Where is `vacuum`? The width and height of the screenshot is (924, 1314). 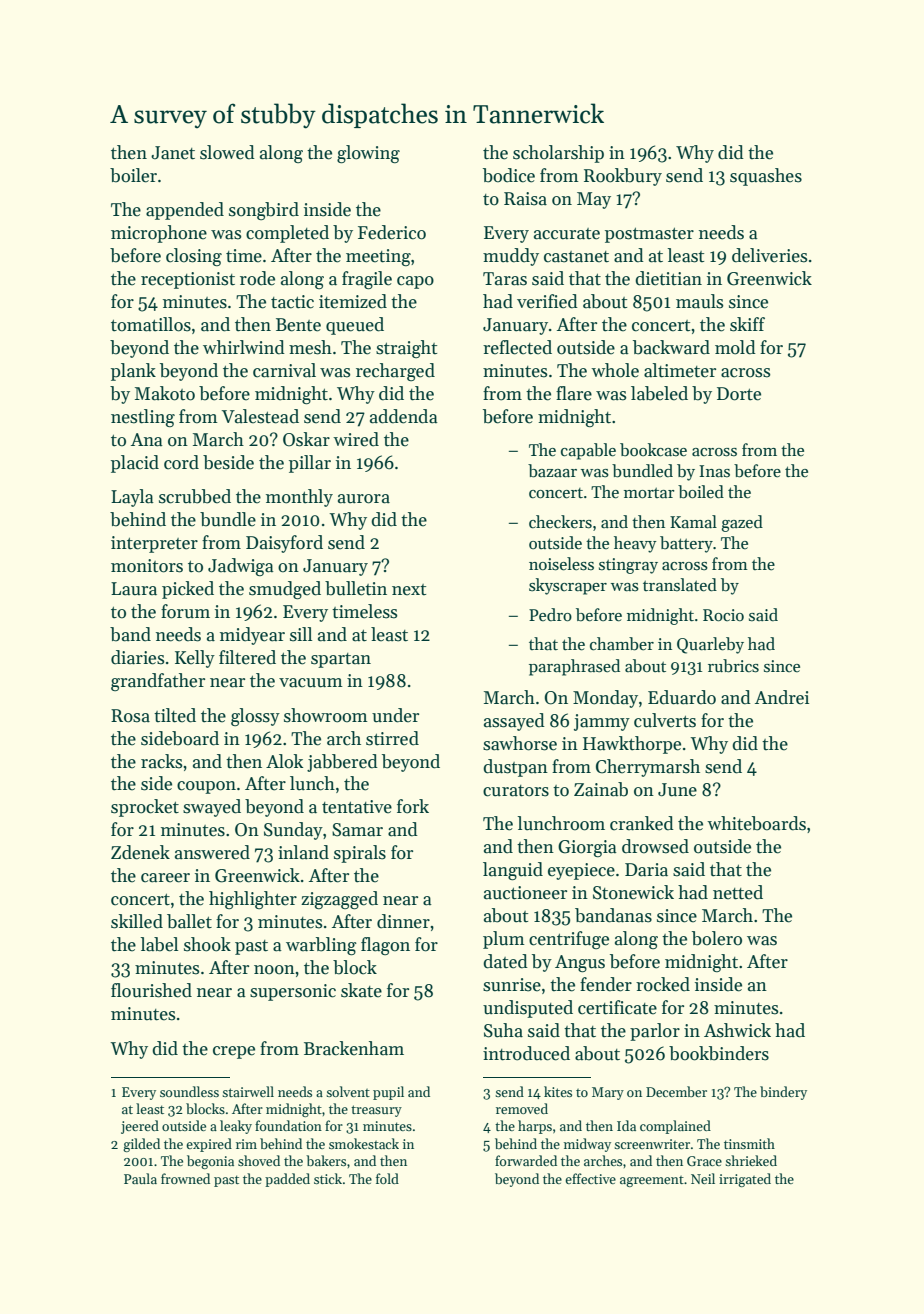
vacuum is located at coordinates (311, 683).
